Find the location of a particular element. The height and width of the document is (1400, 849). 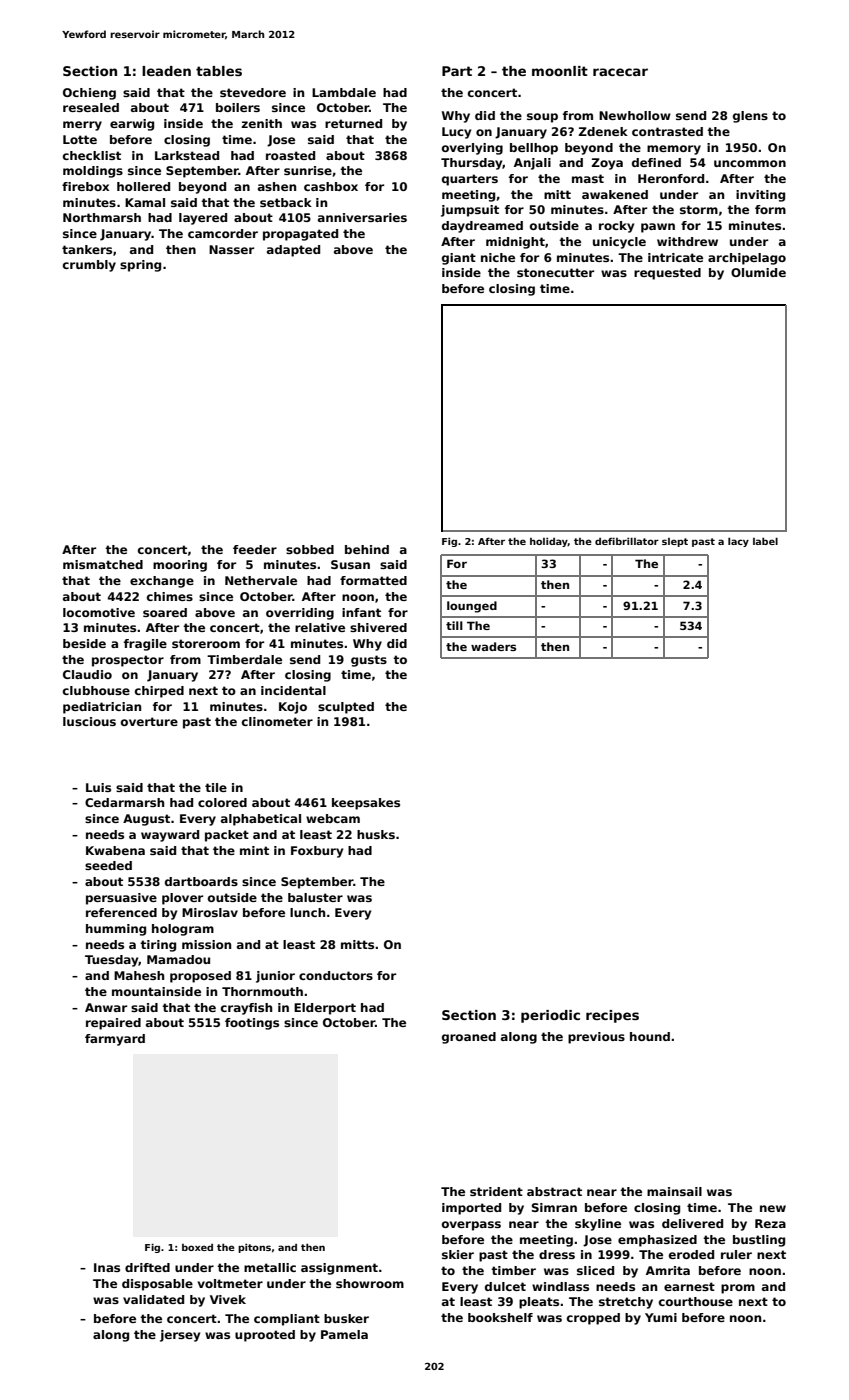

racecar is located at coordinates (620, 72).
